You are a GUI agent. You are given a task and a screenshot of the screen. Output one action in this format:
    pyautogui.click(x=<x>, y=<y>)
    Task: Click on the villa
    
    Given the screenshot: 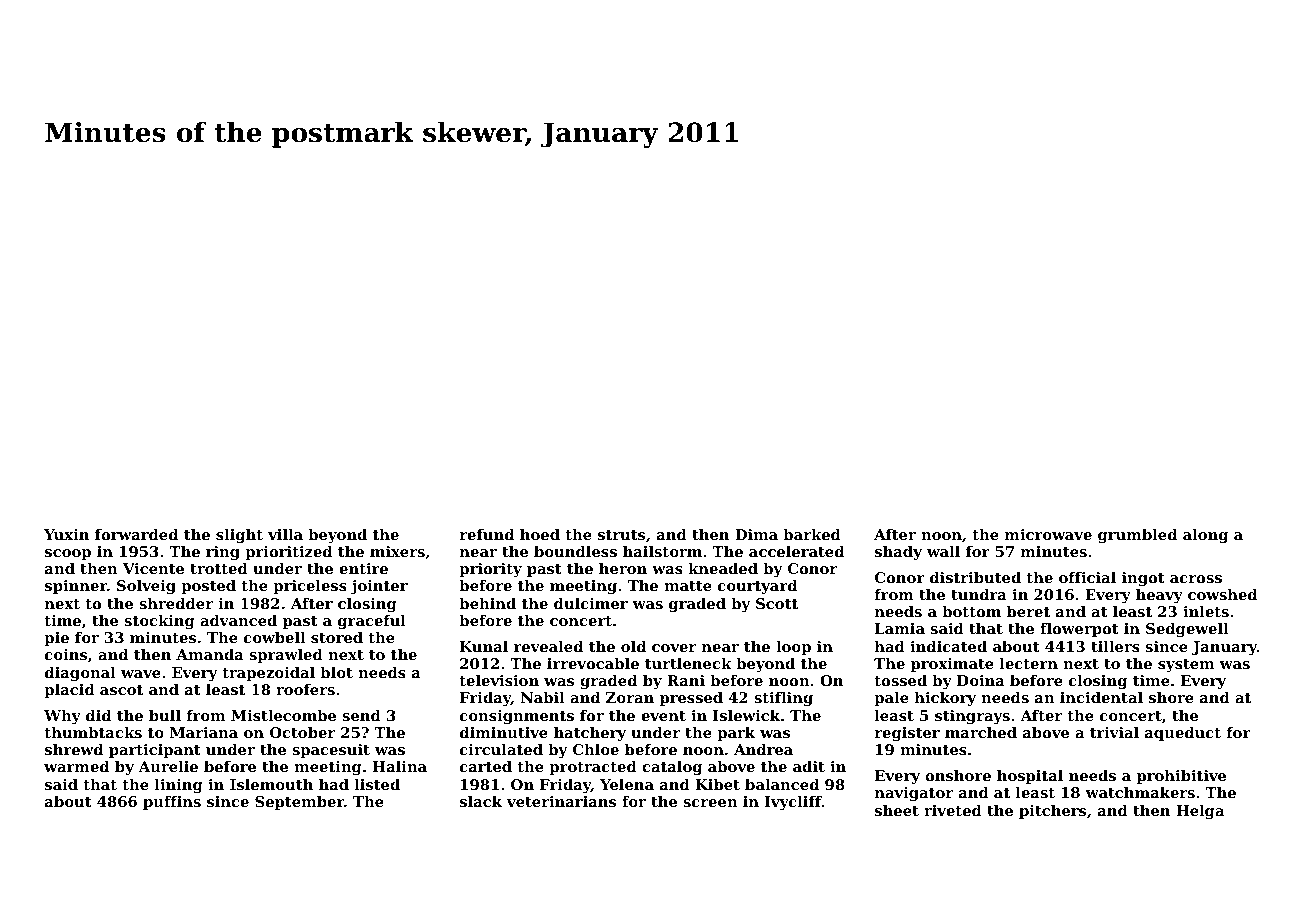 What is the action you would take?
    pyautogui.click(x=285, y=534)
